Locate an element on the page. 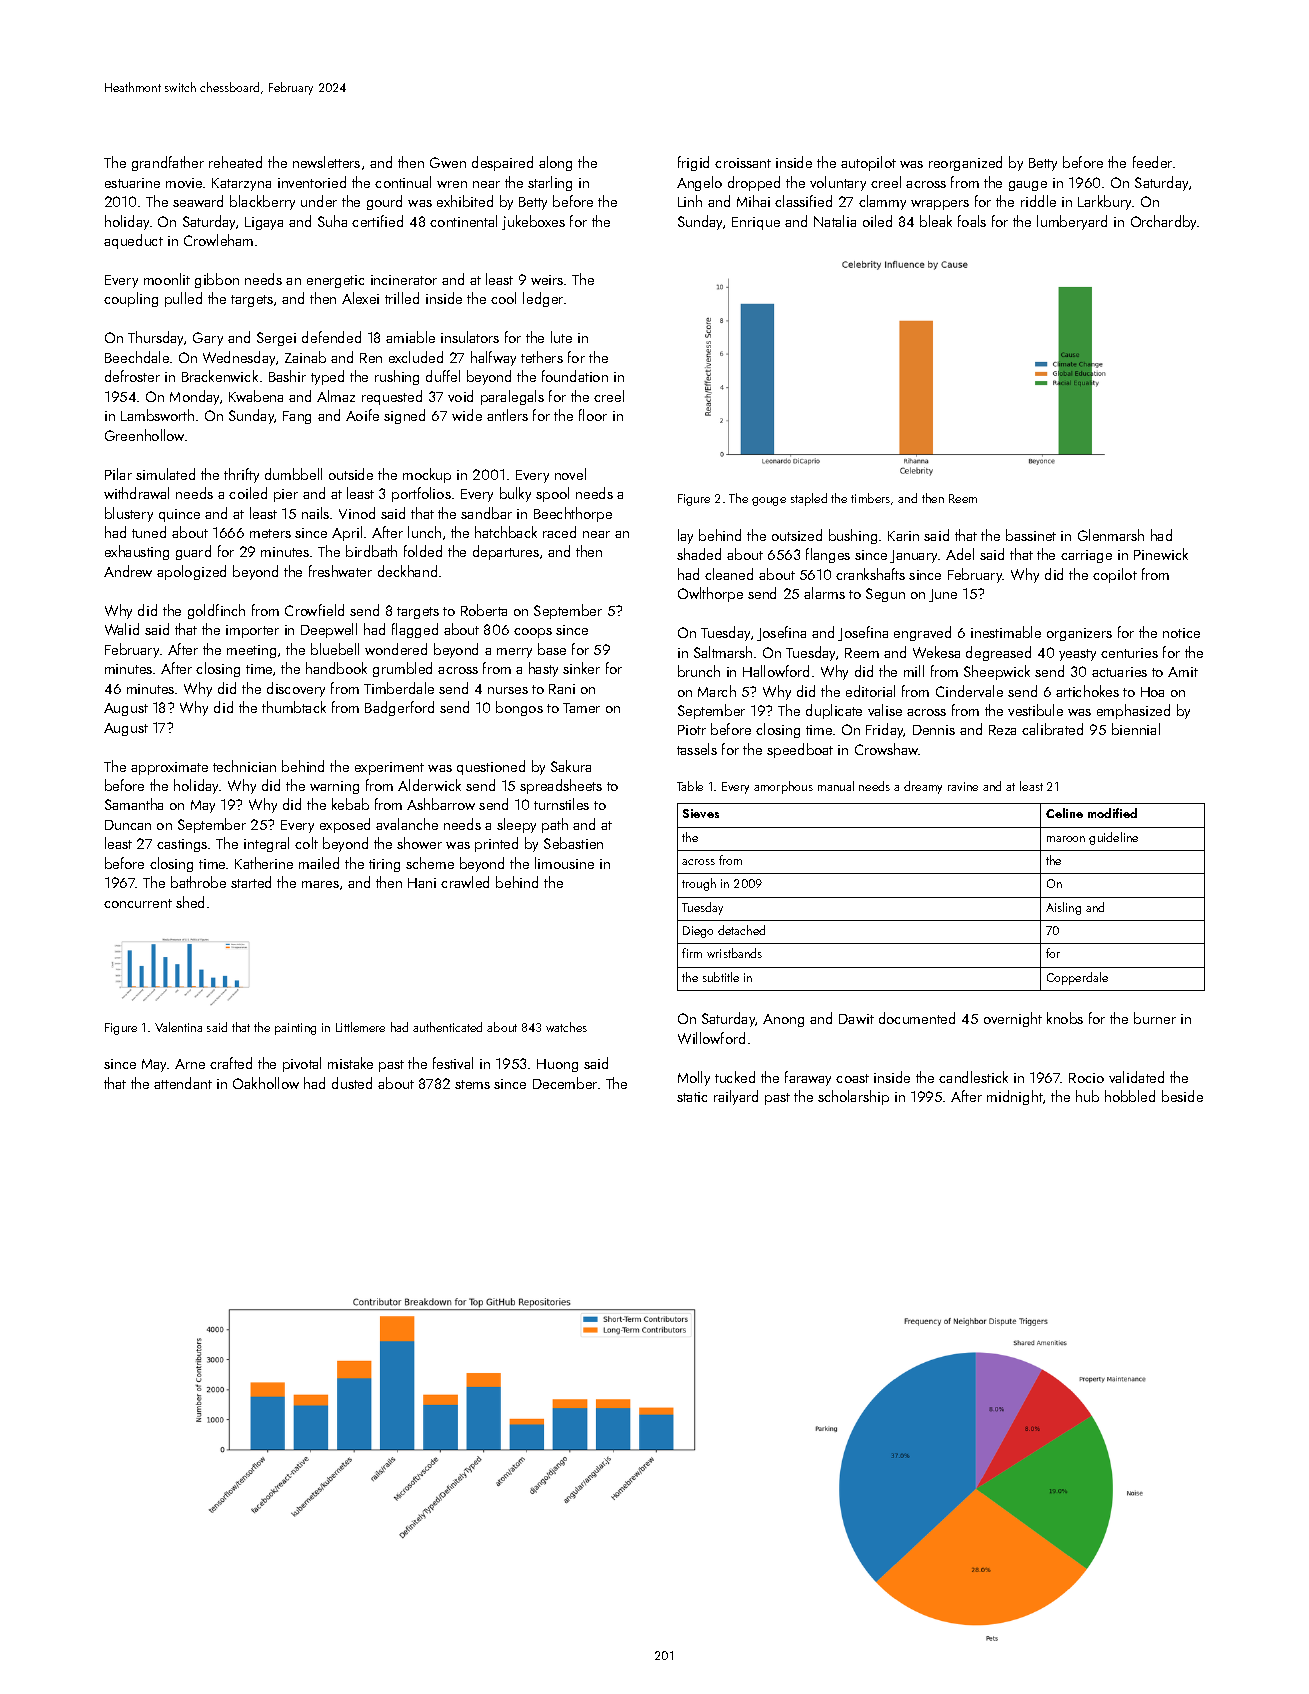 The width and height of the page is (1309, 1694). inventoried is located at coordinates (312, 182).
